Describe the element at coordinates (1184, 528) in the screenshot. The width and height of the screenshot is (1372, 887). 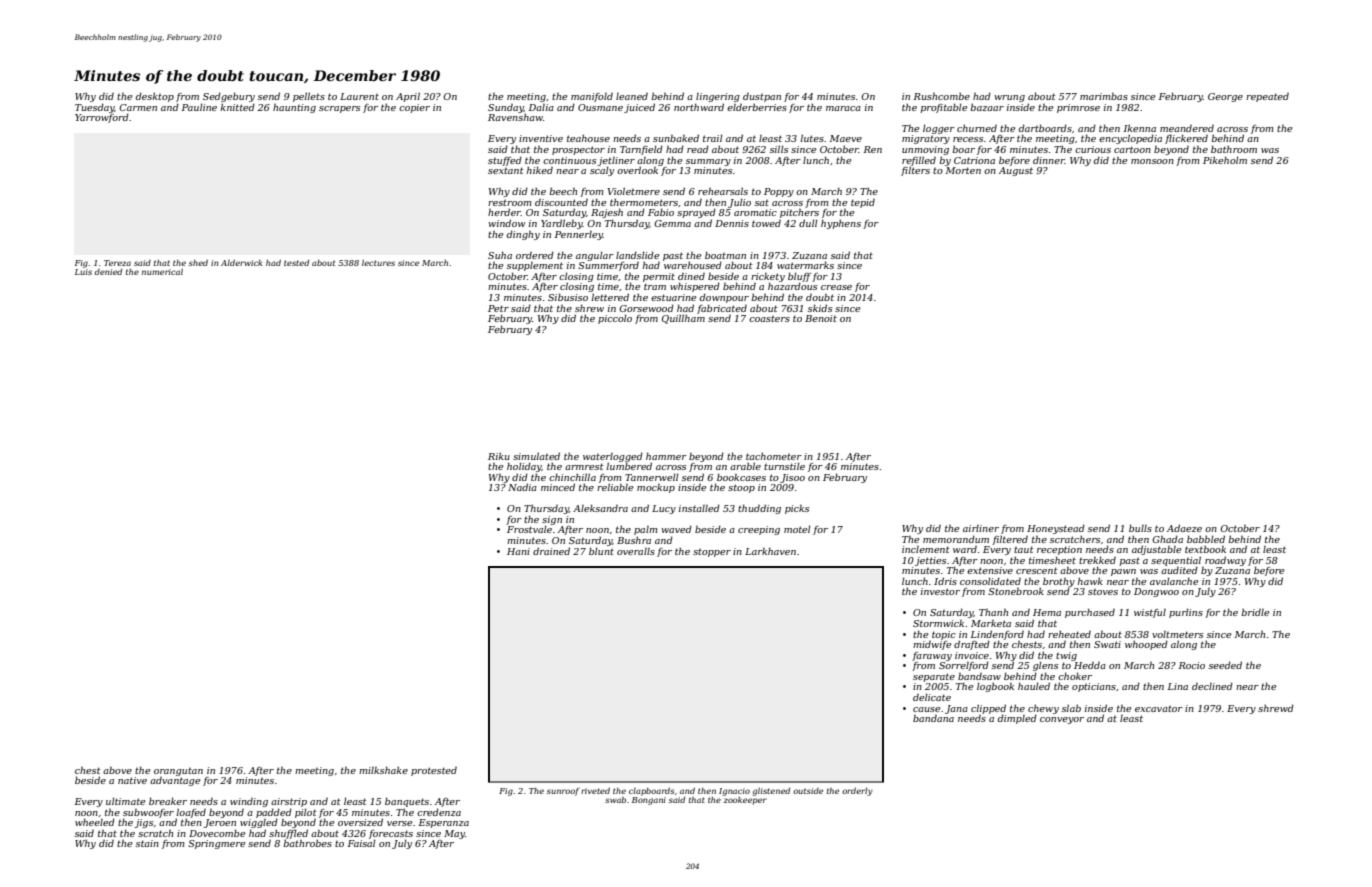
I see `Adaeze` at that location.
